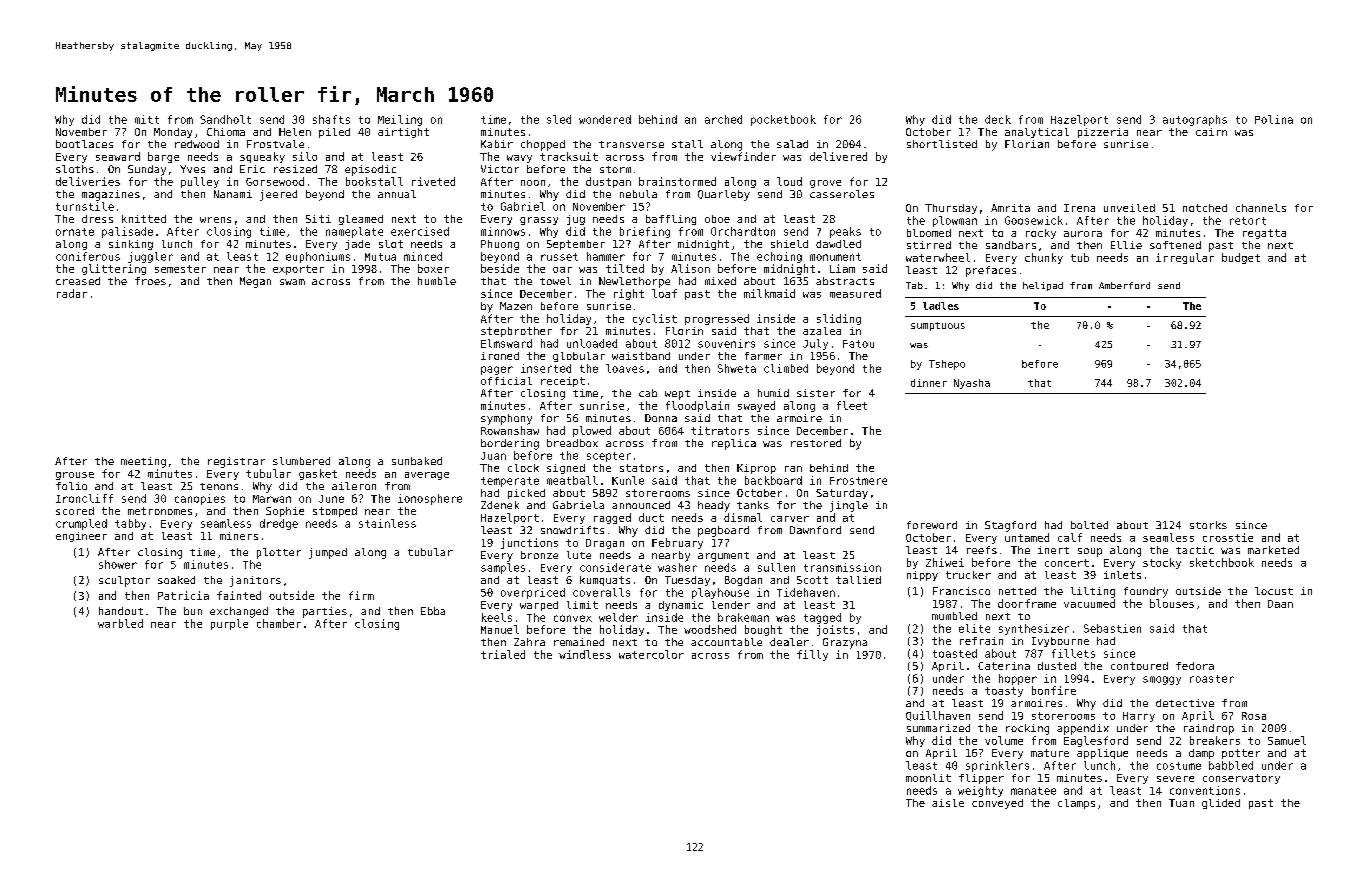 The width and height of the screenshot is (1372, 887). I want to click on Amberford, so click(1124, 285).
